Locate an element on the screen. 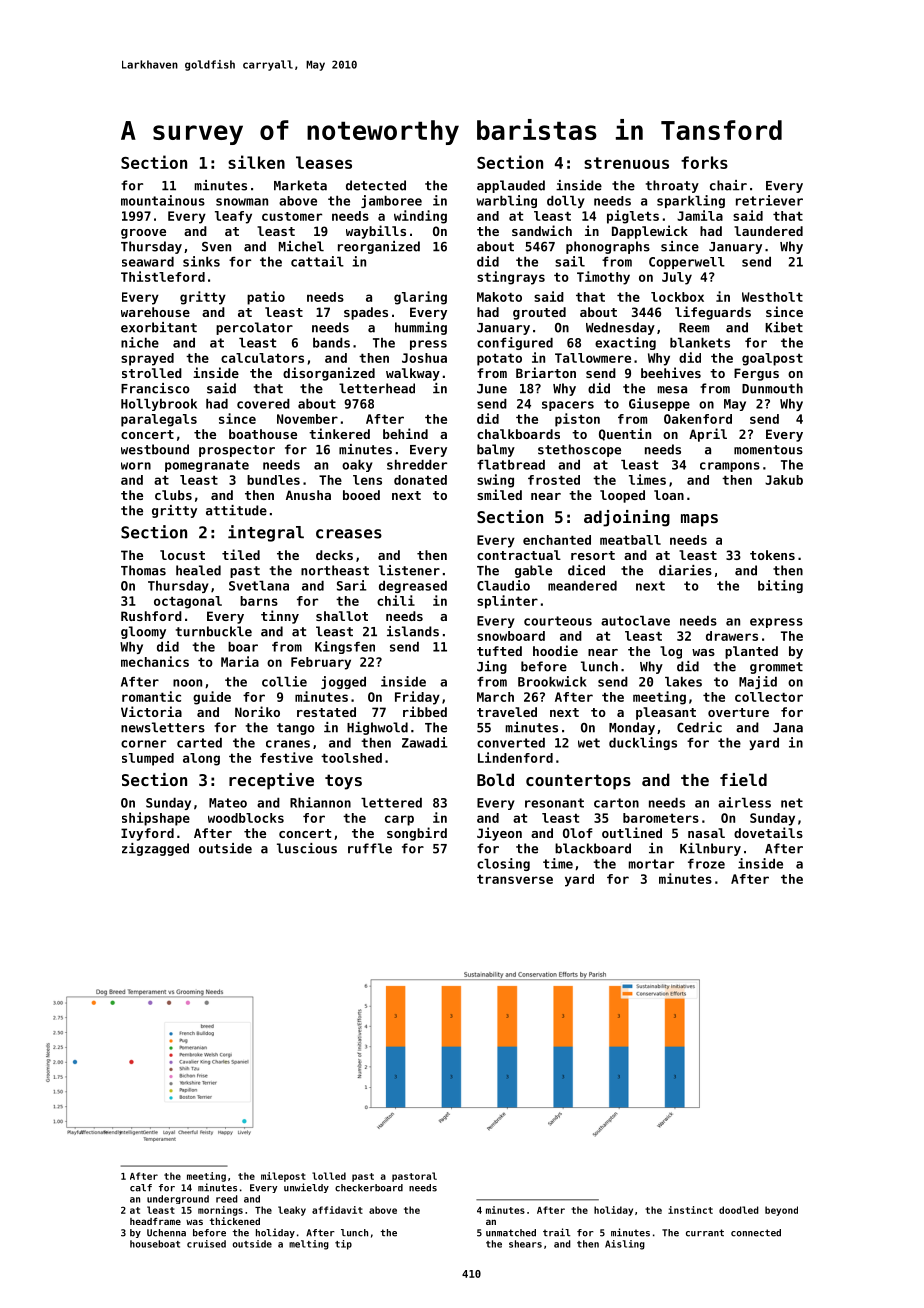 The height and width of the screenshot is (1308, 924). spades is located at coordinates (366, 313).
